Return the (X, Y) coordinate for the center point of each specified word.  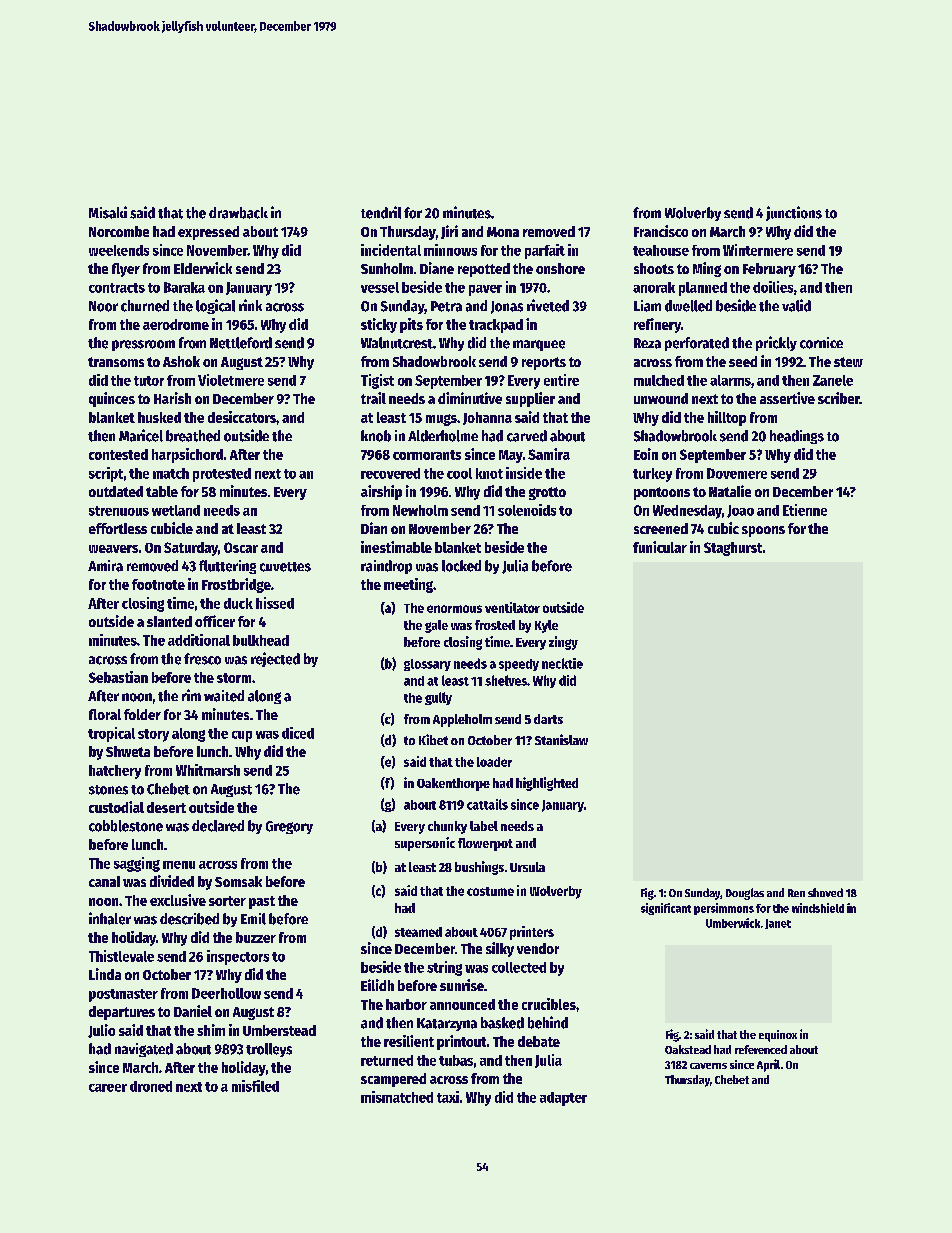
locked (461, 566)
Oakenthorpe (453, 784)
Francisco (661, 231)
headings (797, 437)
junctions (794, 213)
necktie (562, 663)
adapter (563, 1099)
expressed (208, 233)
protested (222, 475)
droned (151, 1086)
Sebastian (118, 677)
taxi (448, 1097)
